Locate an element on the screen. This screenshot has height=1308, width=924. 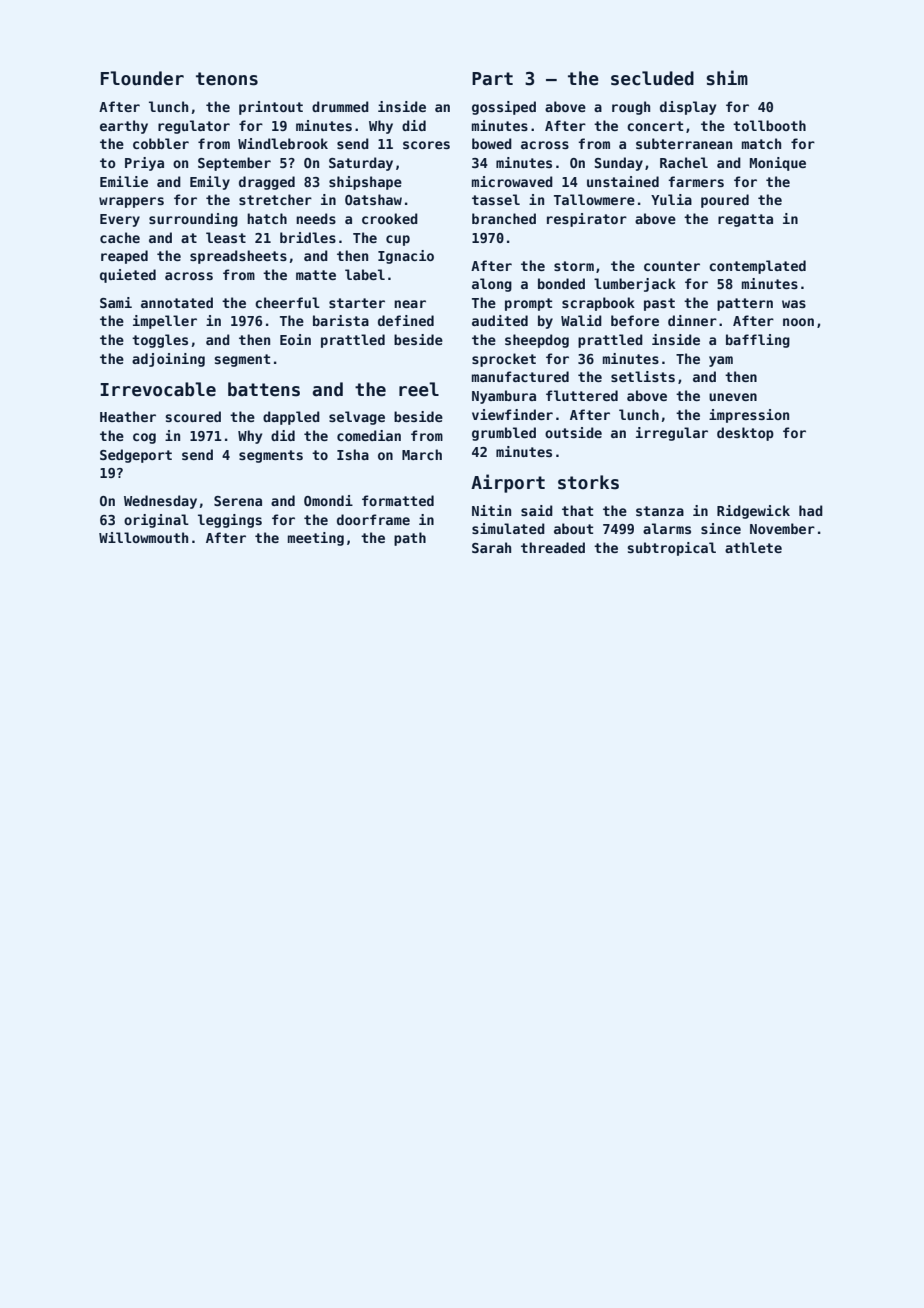
Ridgewick is located at coordinates (753, 512).
